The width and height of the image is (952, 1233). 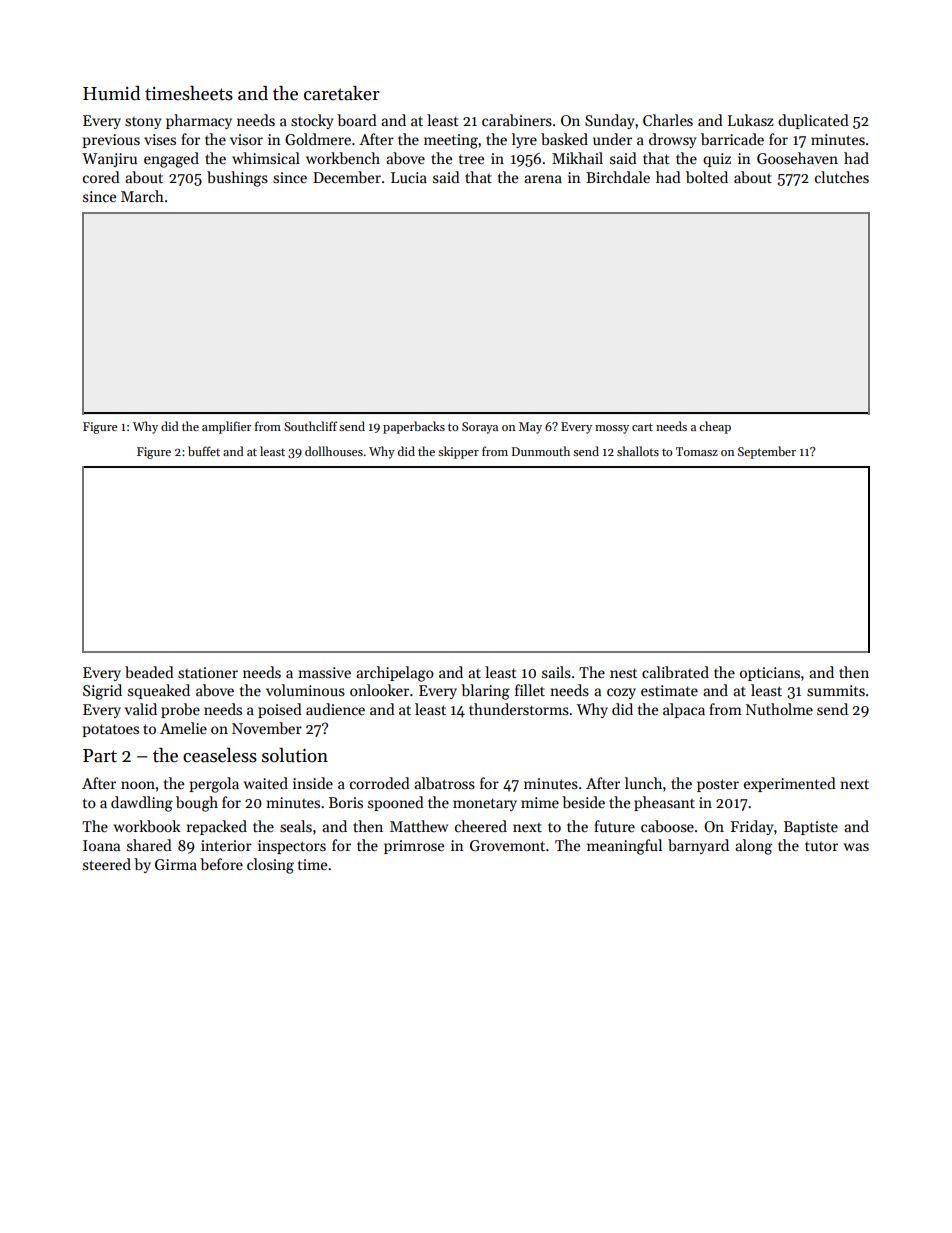 What do you see at coordinates (265, 783) in the image?
I see `waited` at bounding box center [265, 783].
